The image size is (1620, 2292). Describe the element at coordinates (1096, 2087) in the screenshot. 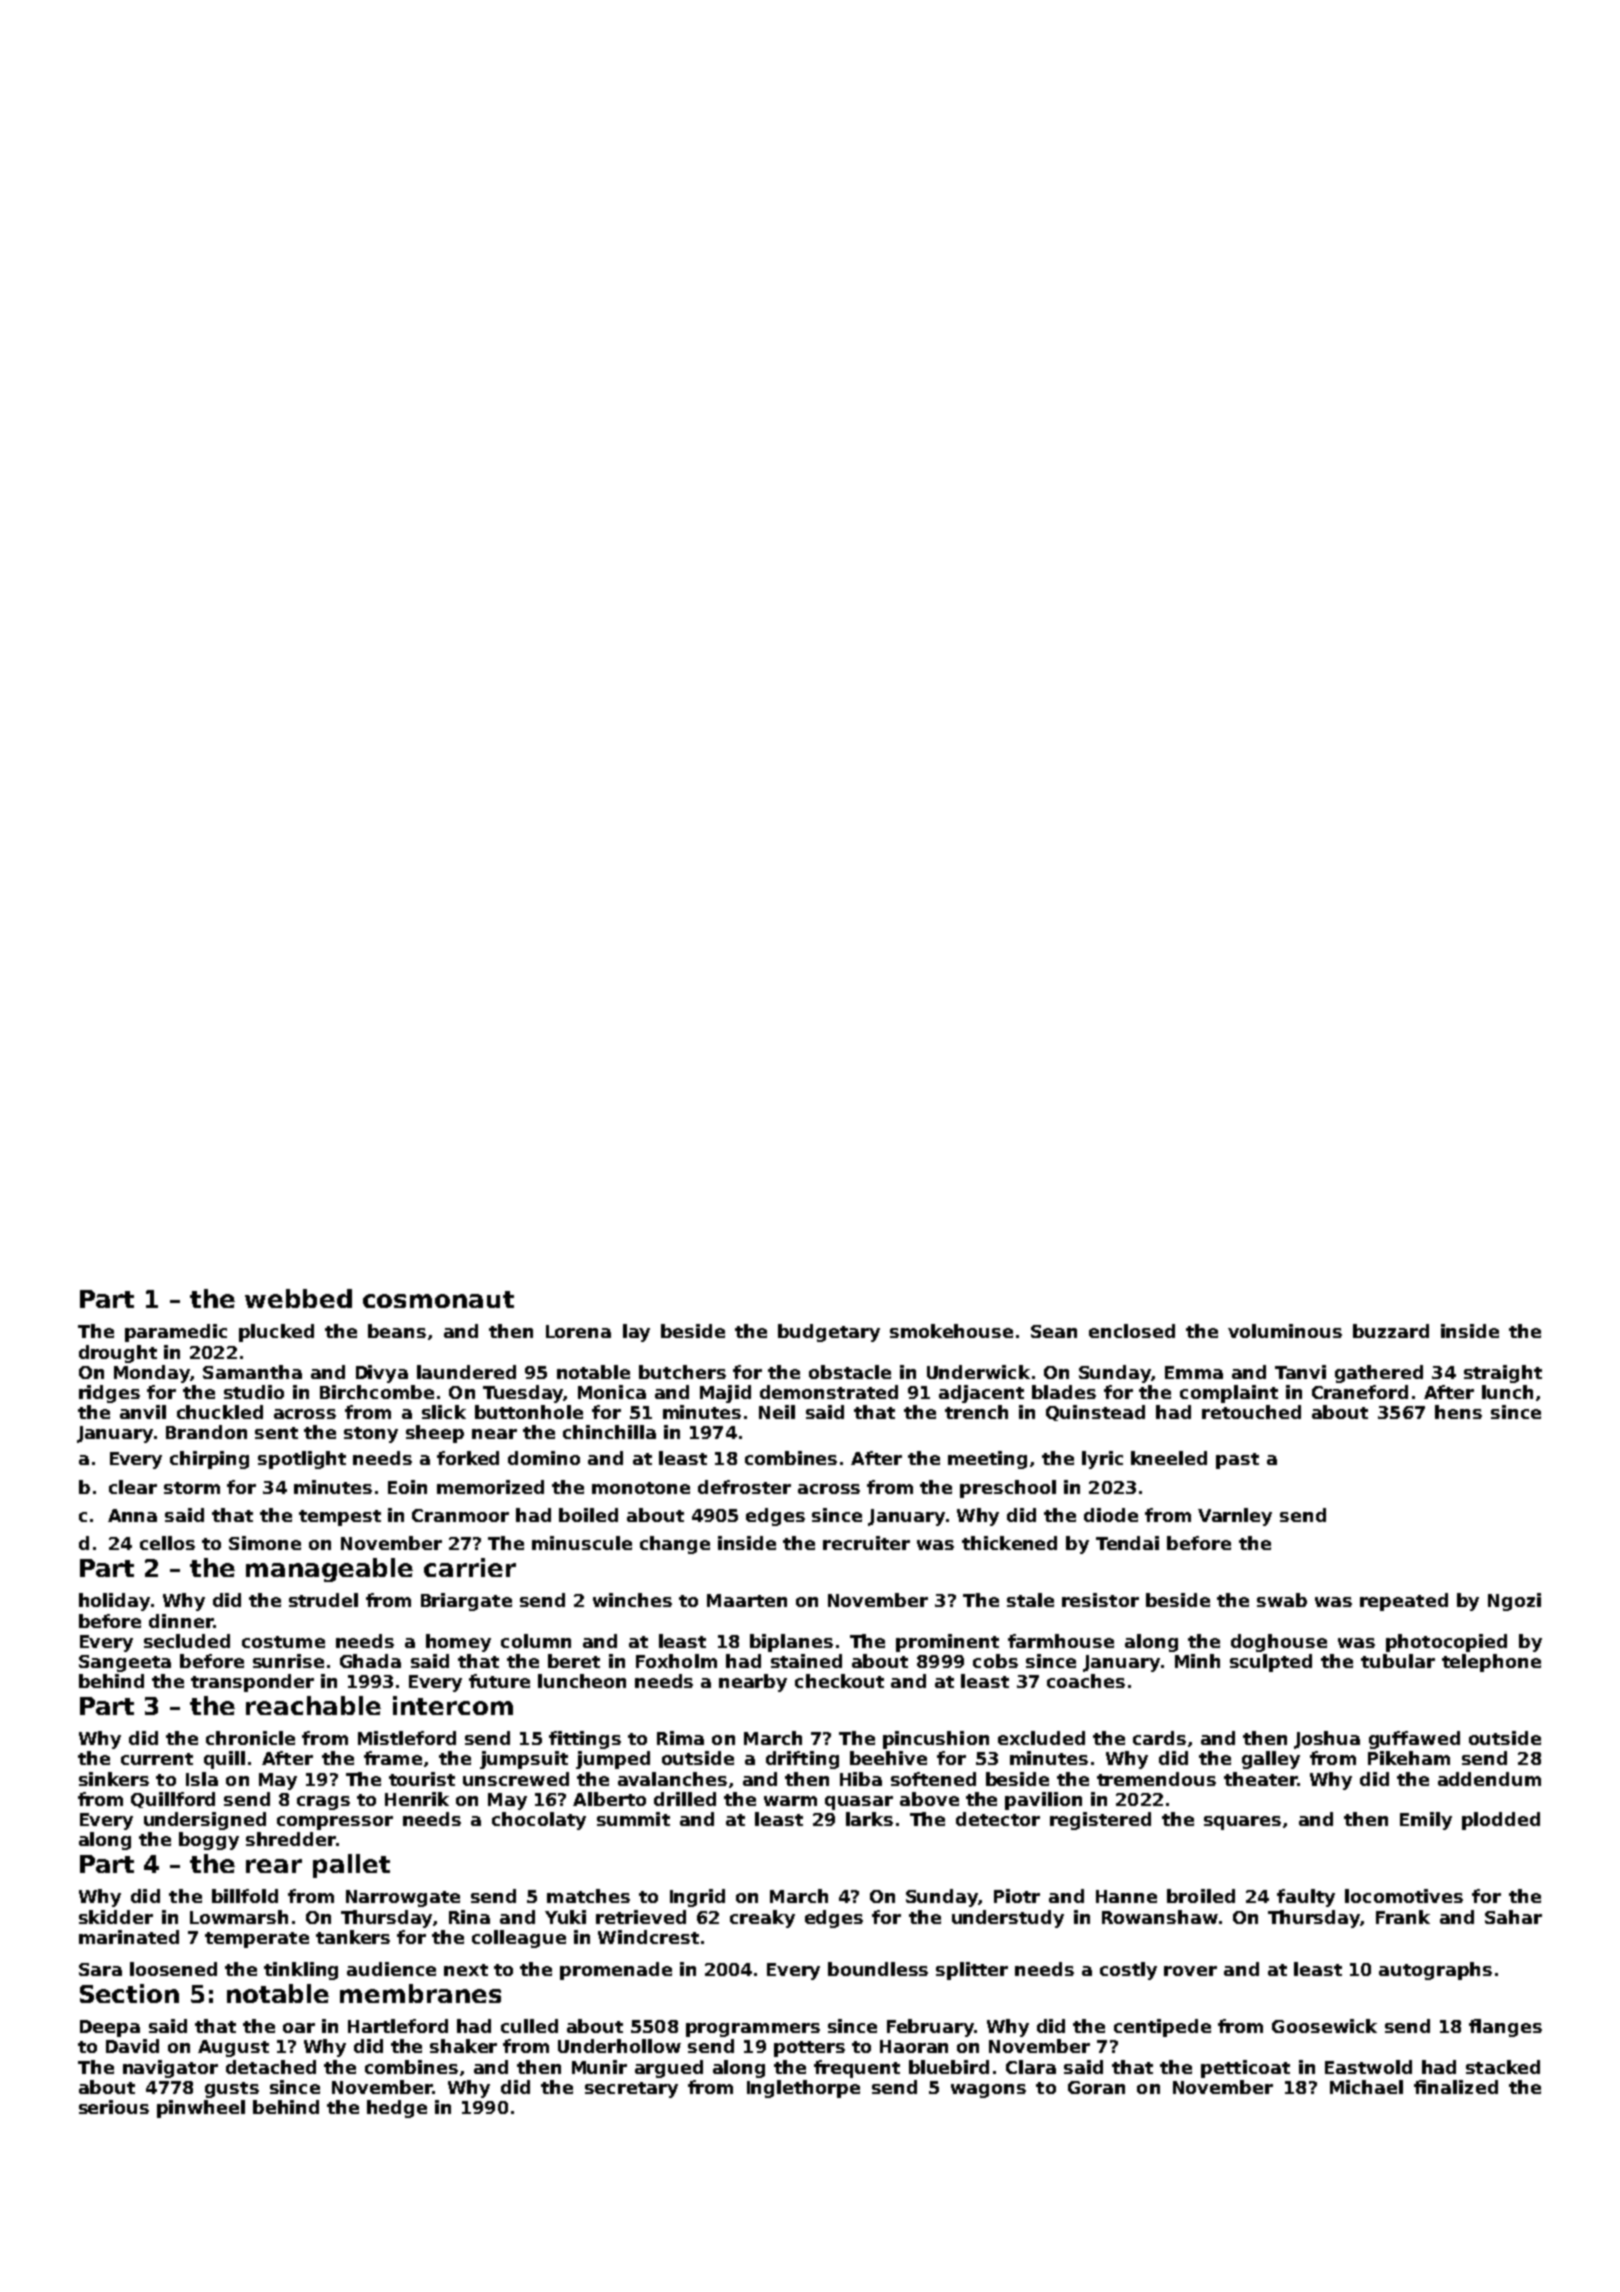

I see `Goran` at that location.
